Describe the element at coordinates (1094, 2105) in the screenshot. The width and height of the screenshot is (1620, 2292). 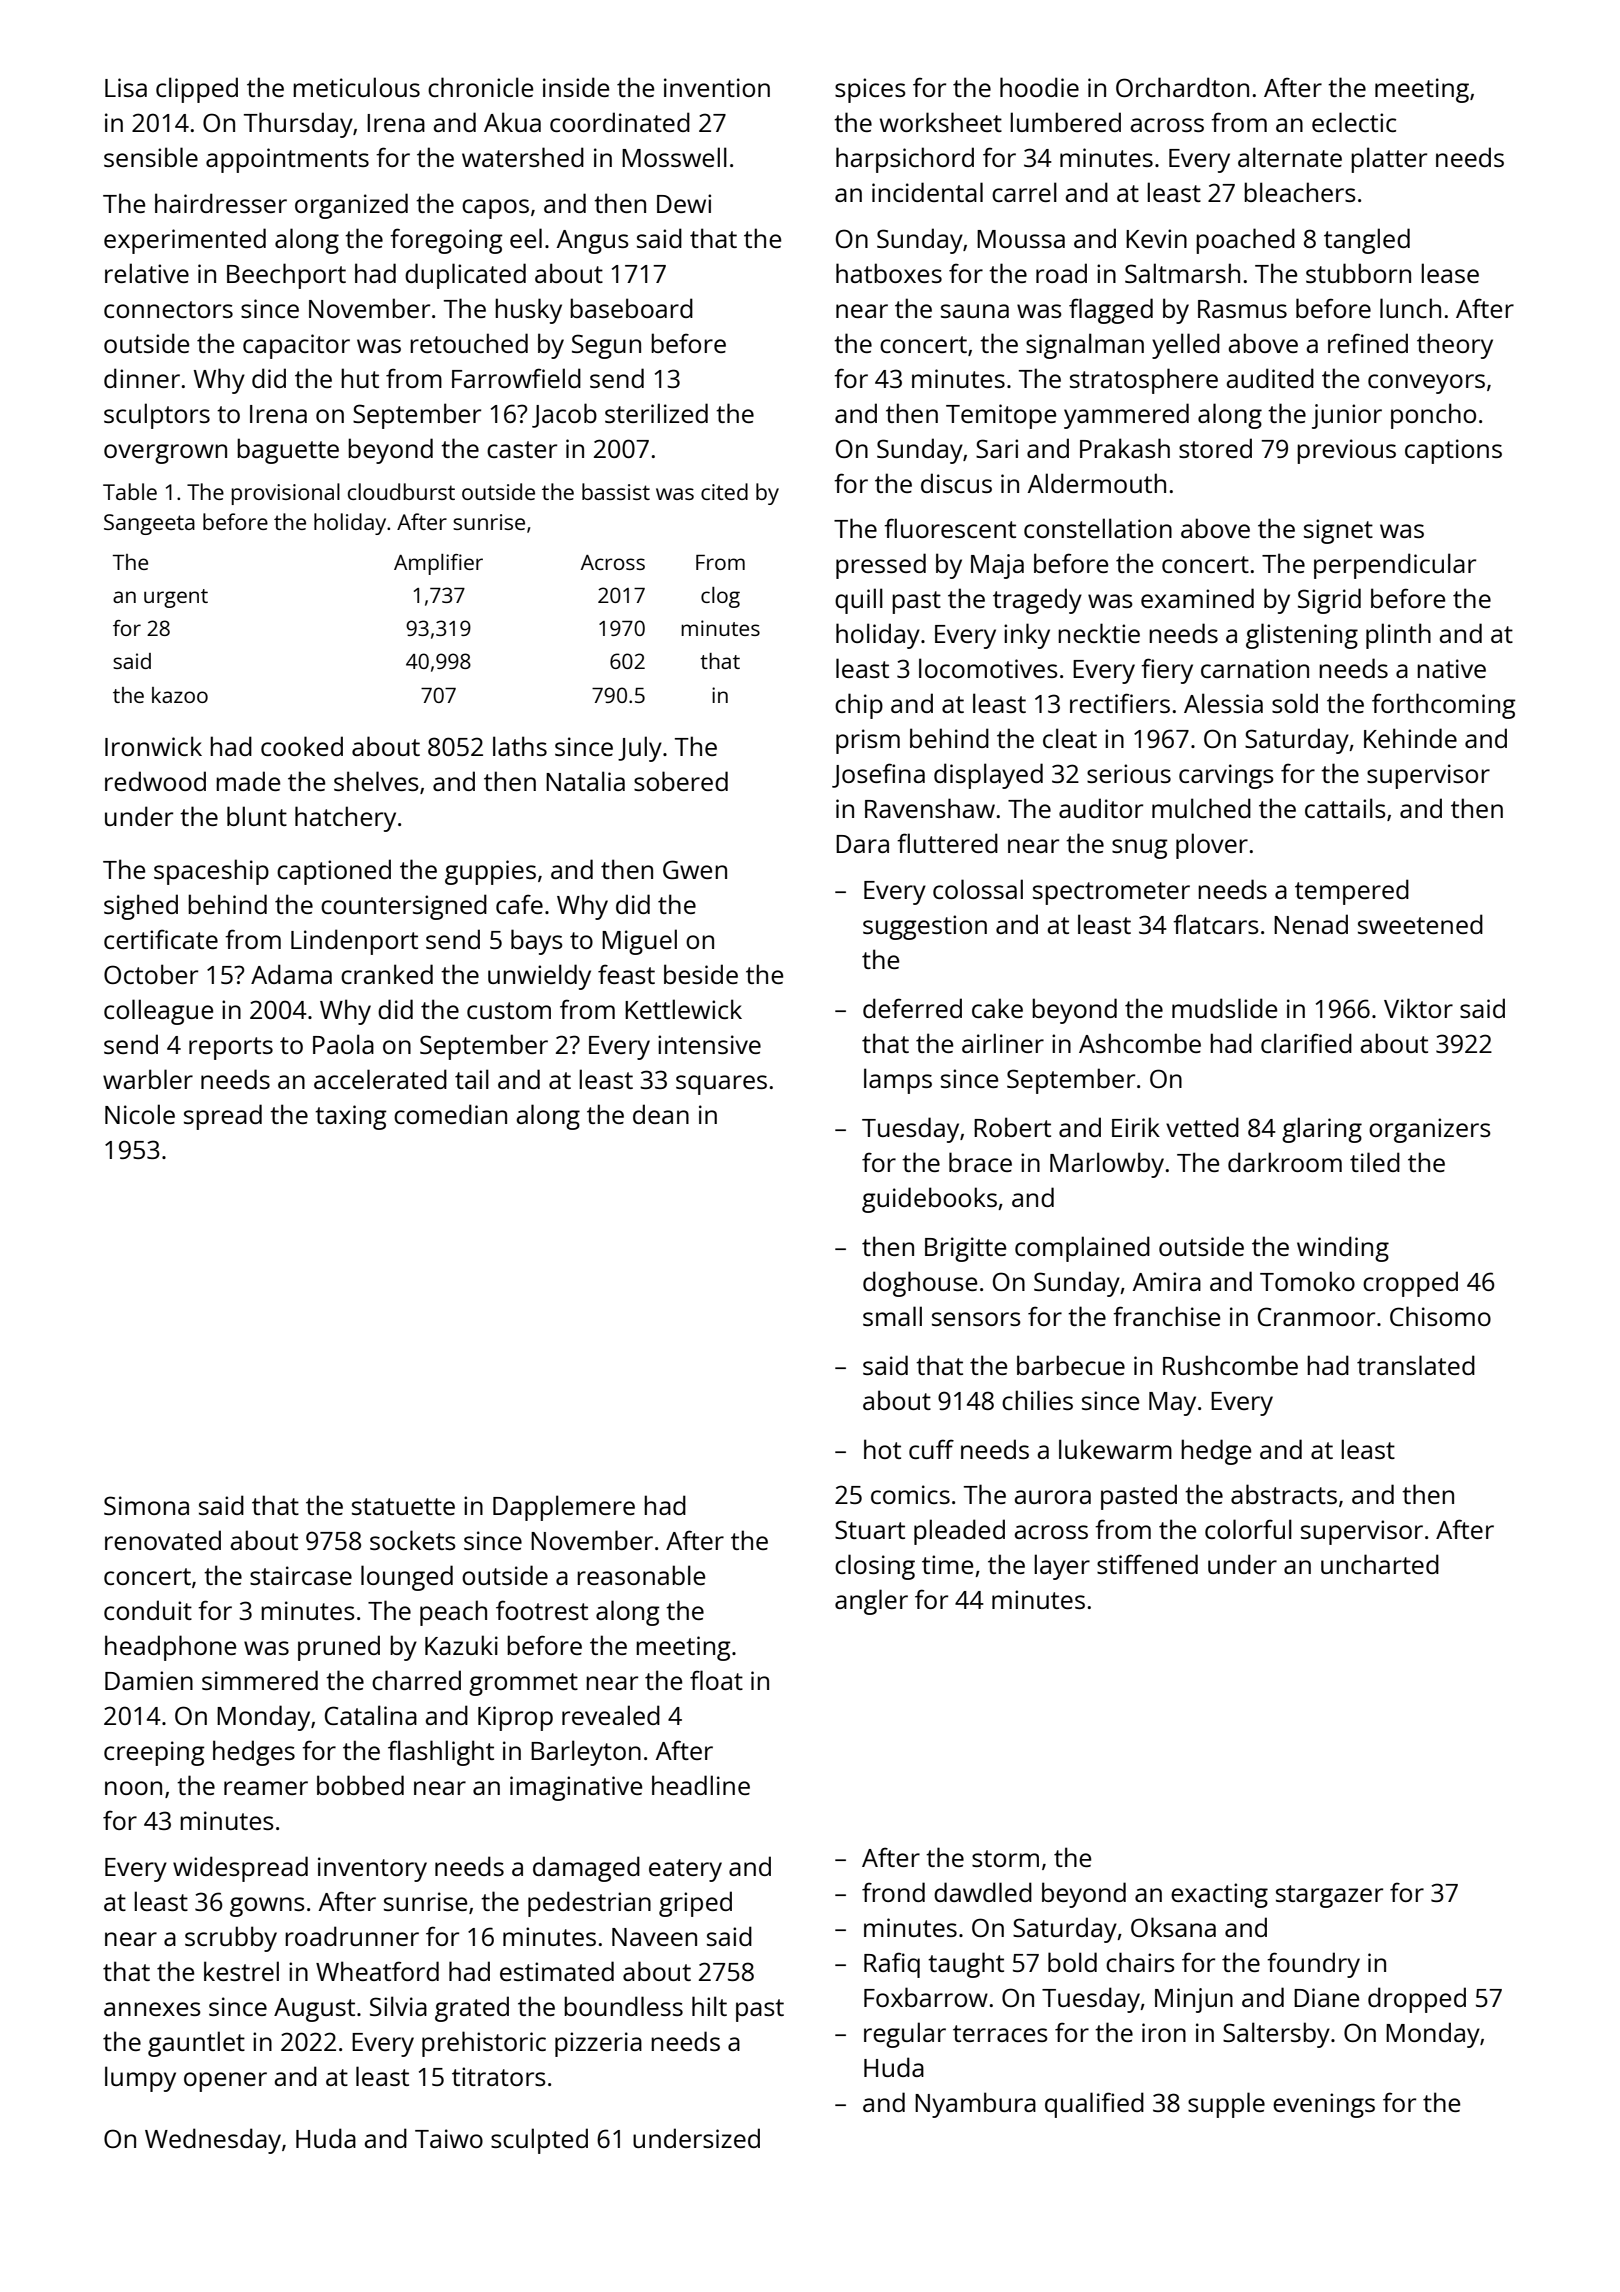
I see `qualified` at that location.
